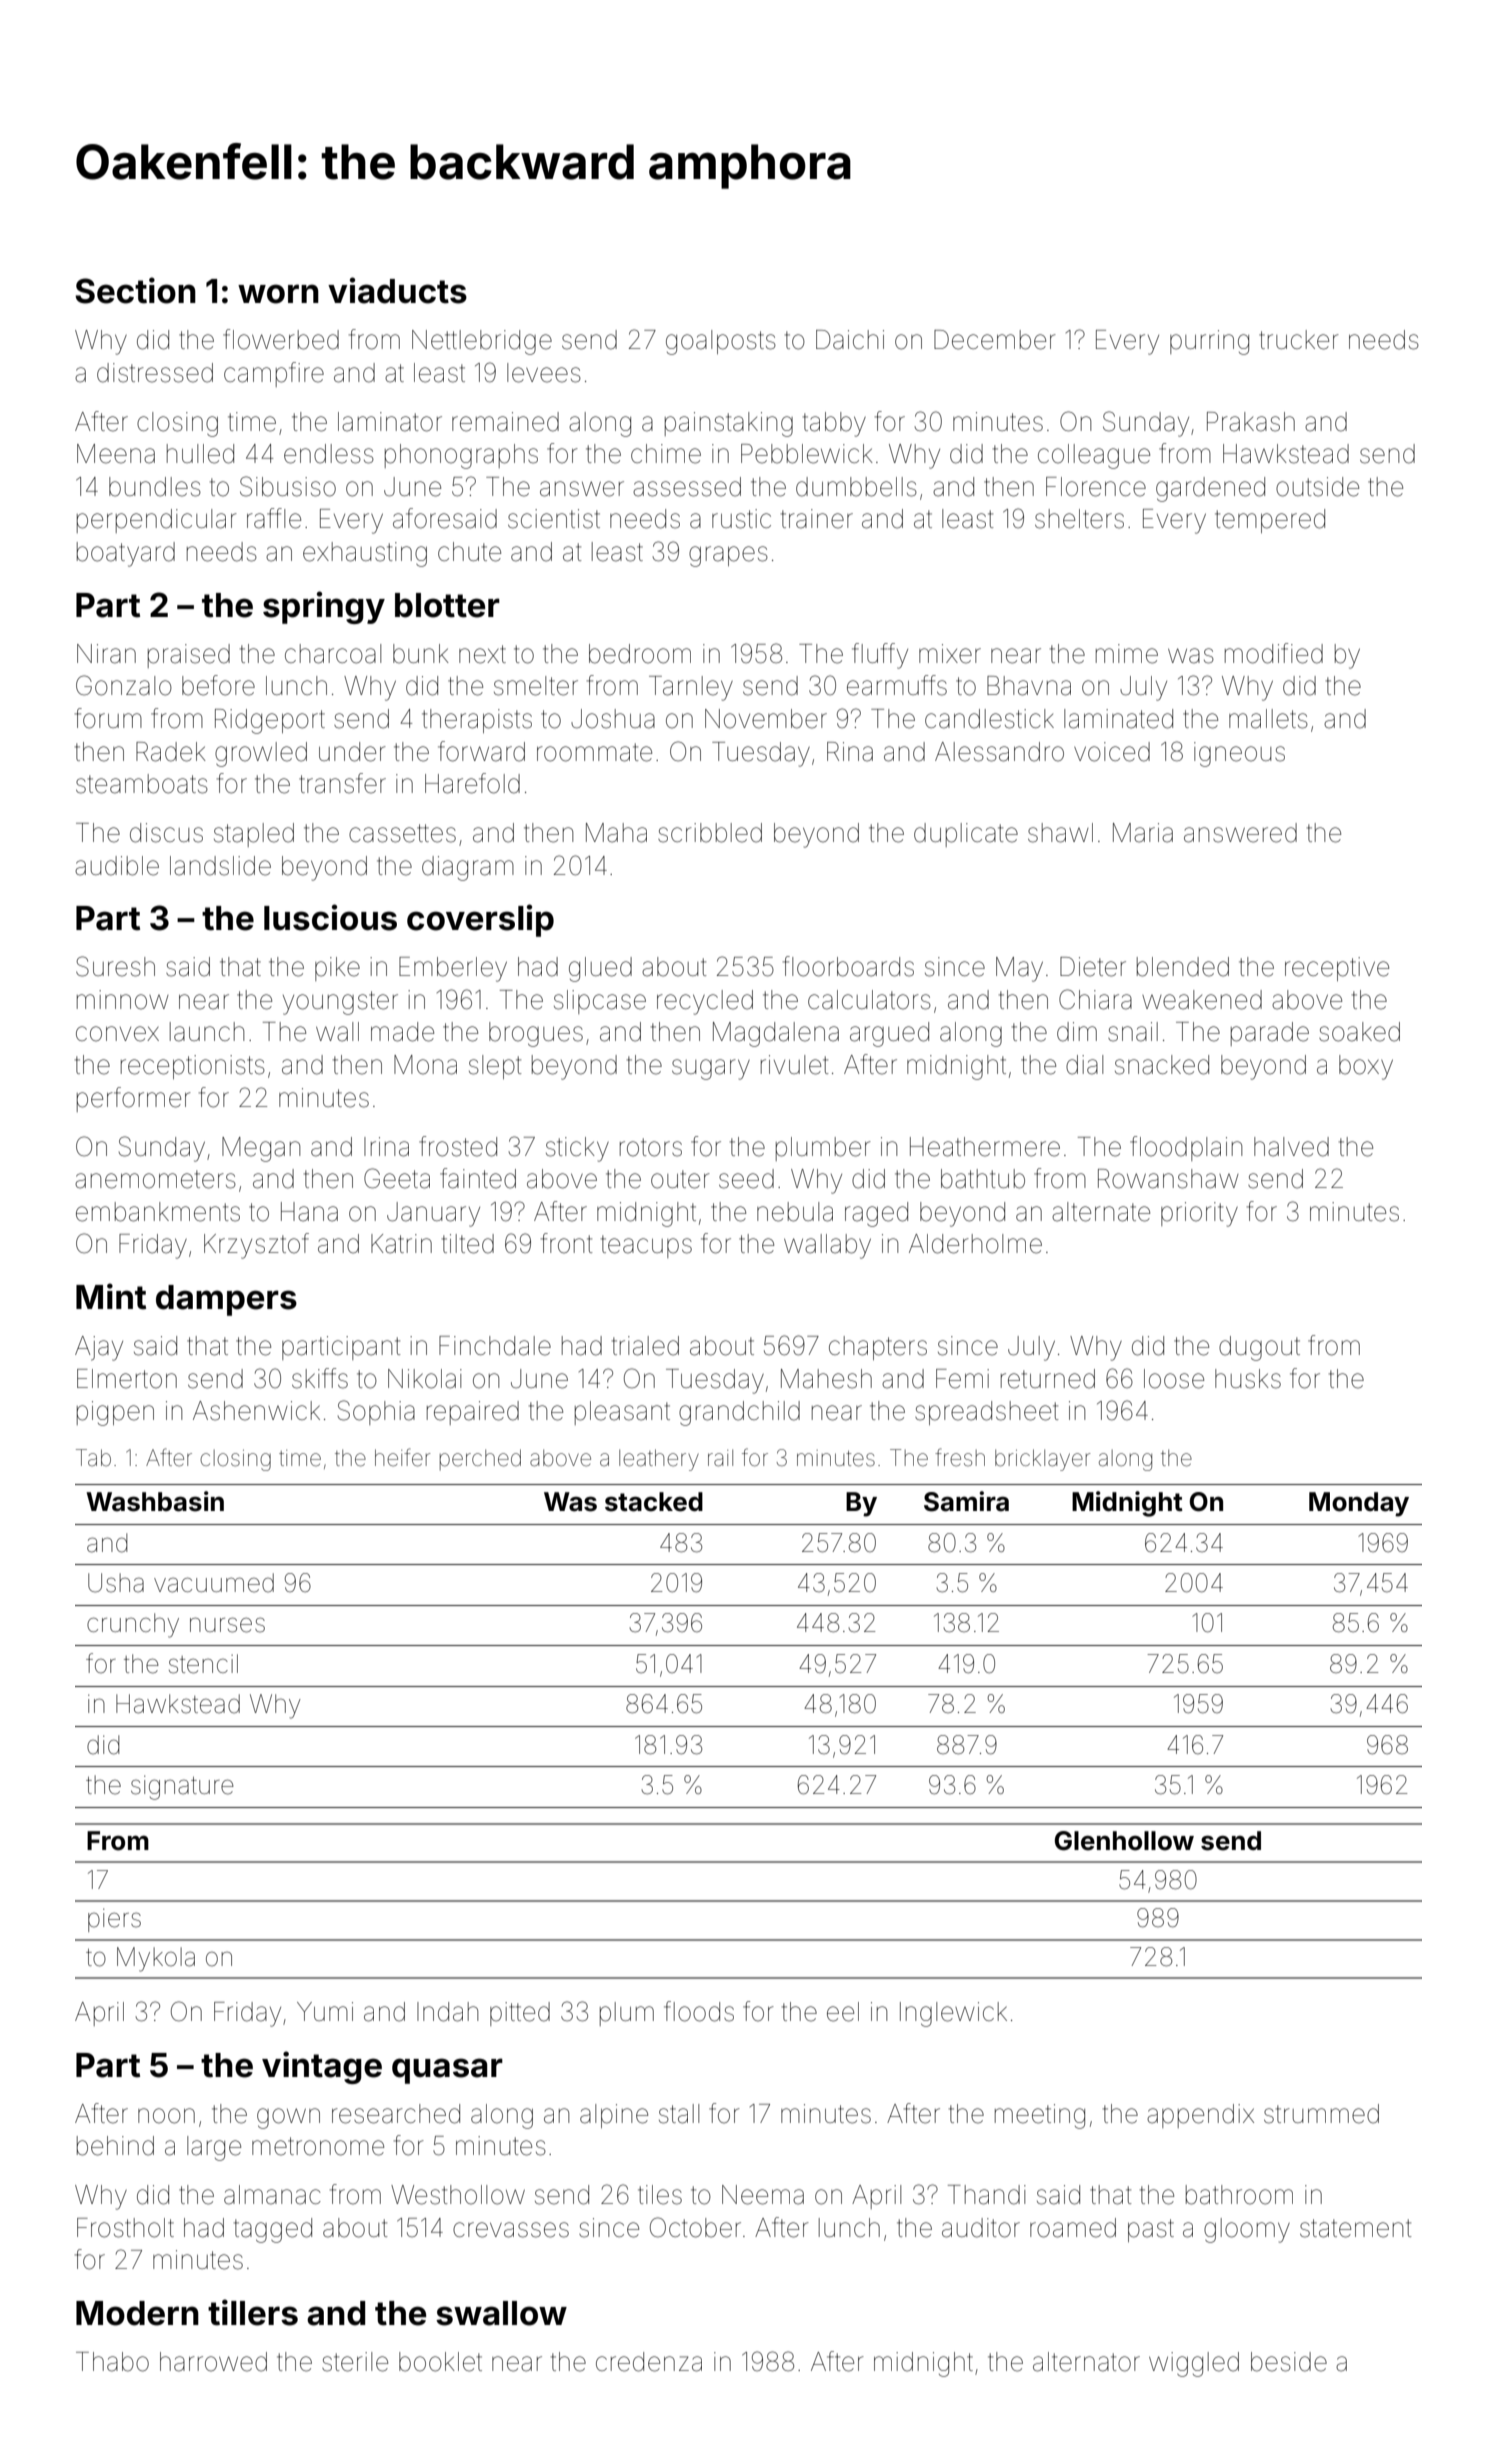 This document has height=2464, width=1496. Describe the element at coordinates (158, 1212) in the document. I see `embankments` at that location.
